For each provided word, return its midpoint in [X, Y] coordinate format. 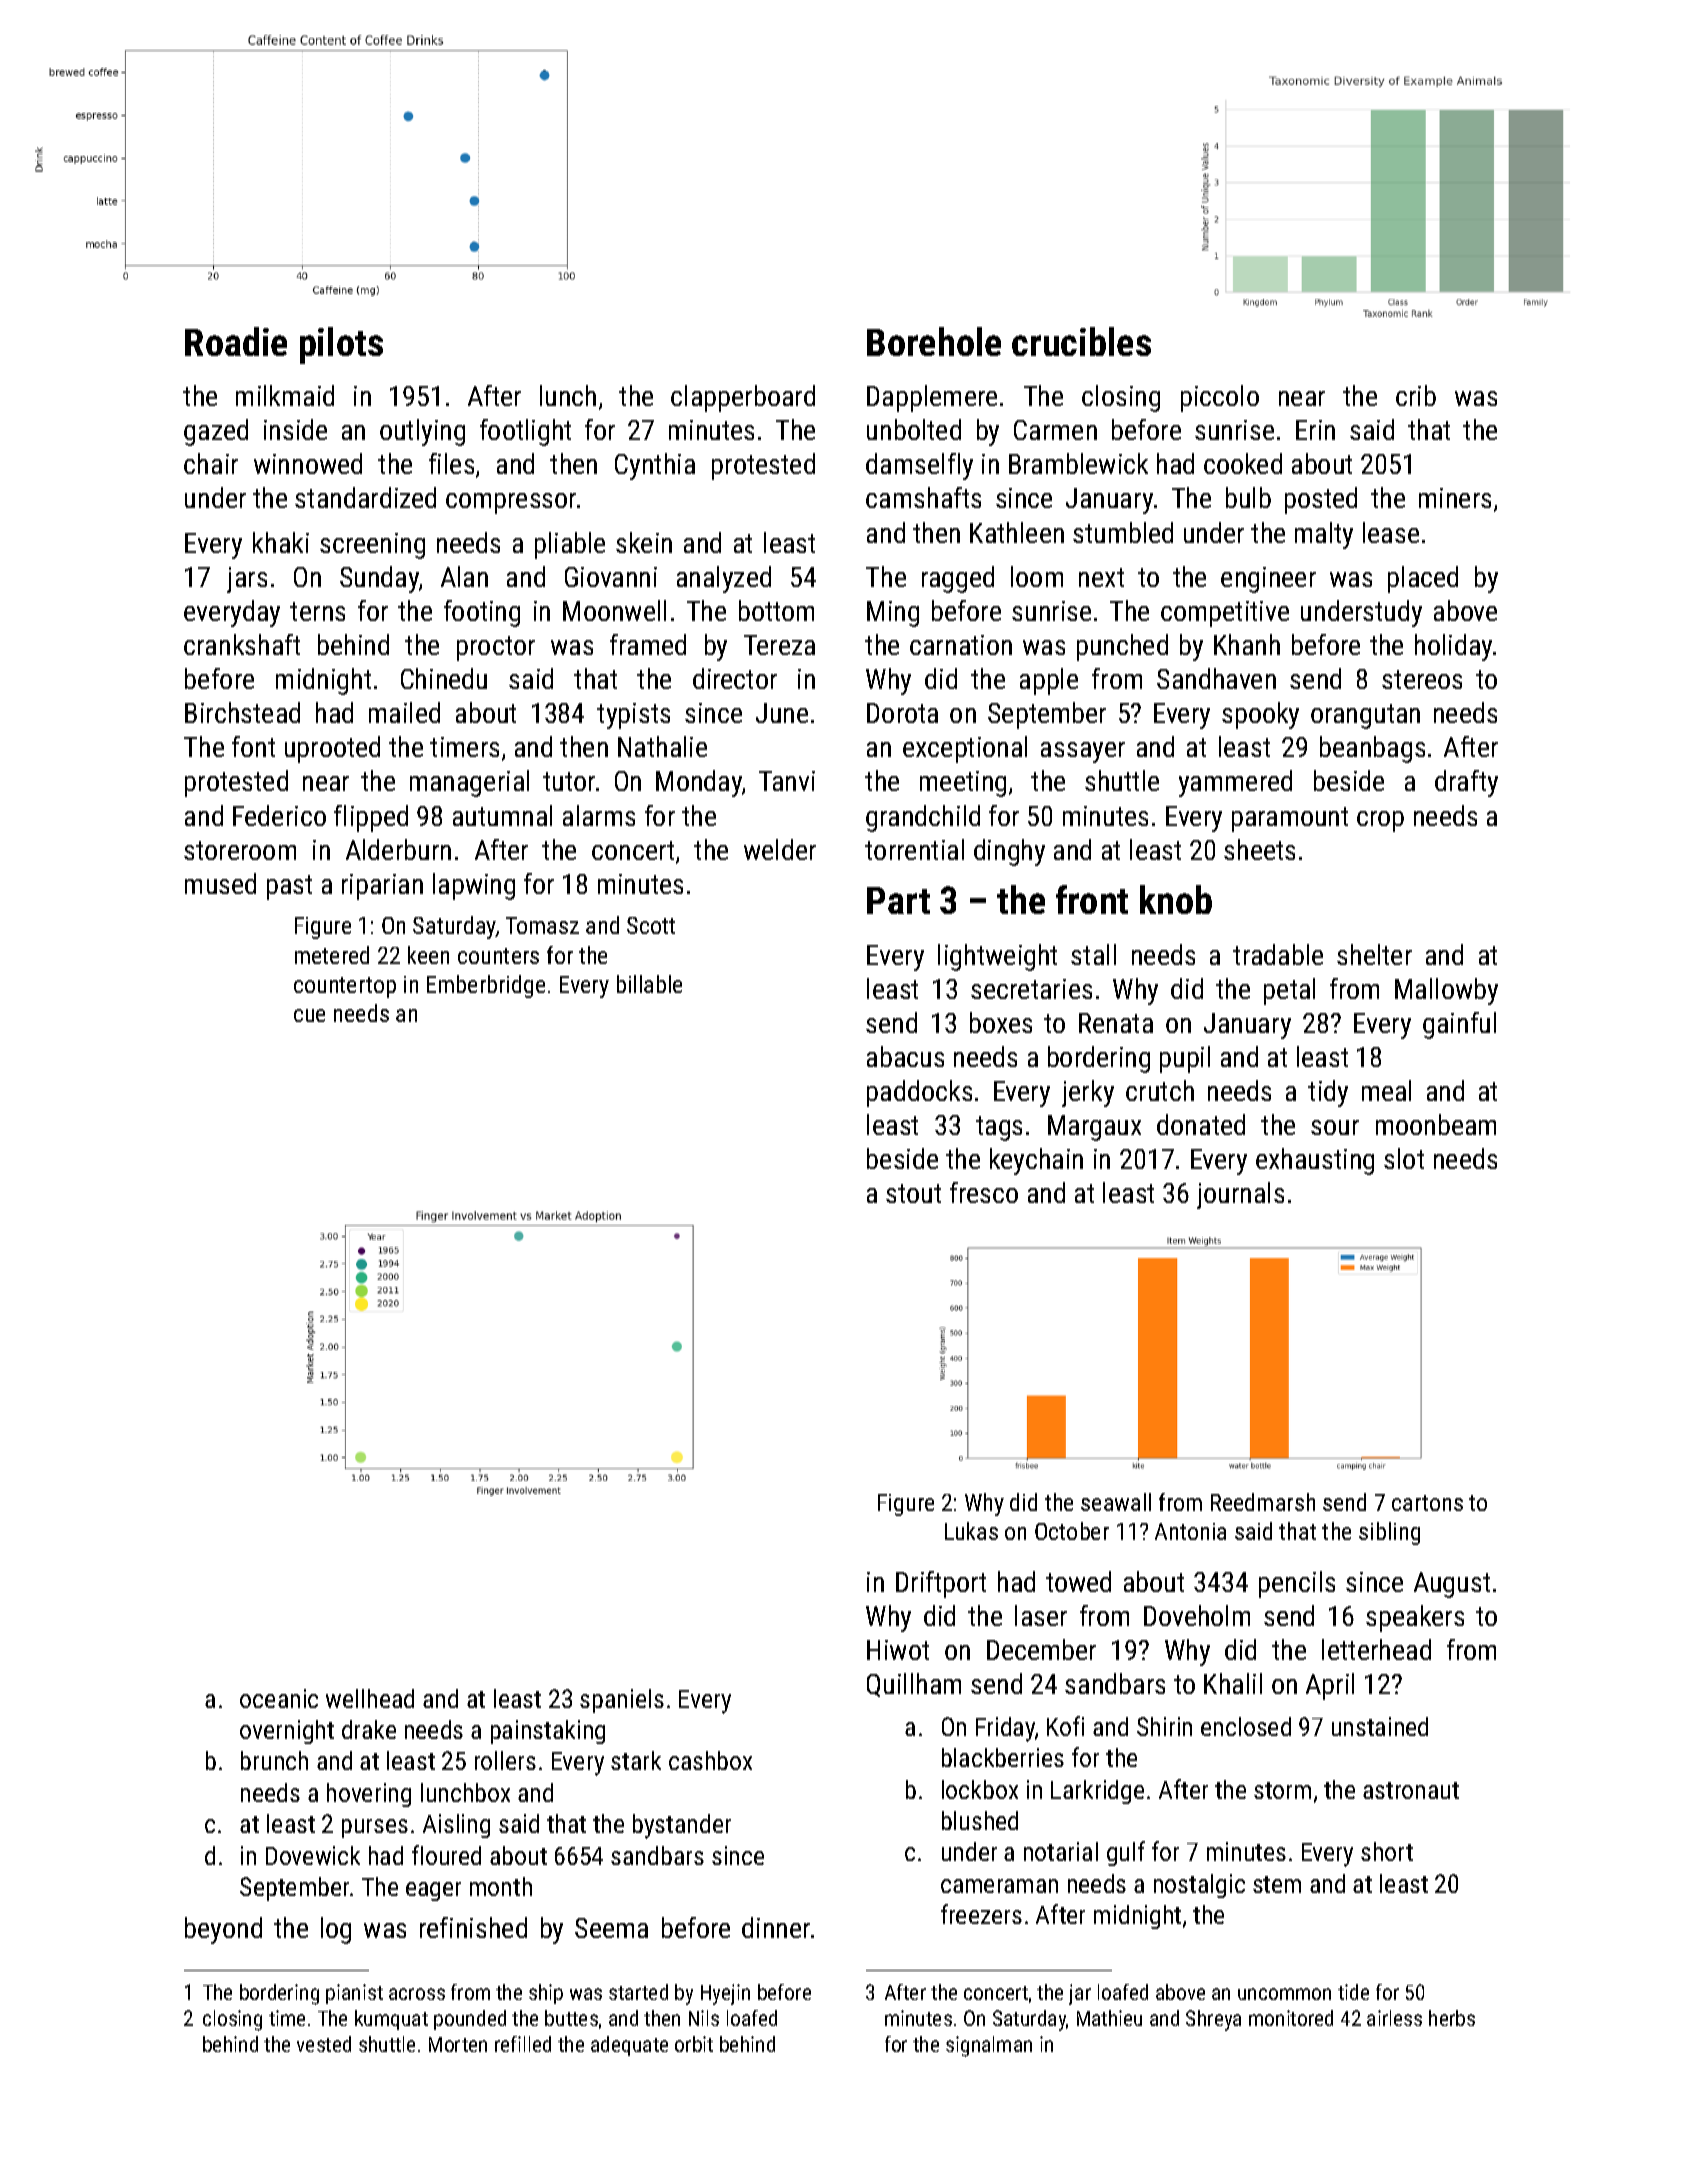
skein [644, 542]
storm [1282, 1790]
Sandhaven [1216, 678]
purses [375, 1828]
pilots [341, 345]
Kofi [1065, 1726]
